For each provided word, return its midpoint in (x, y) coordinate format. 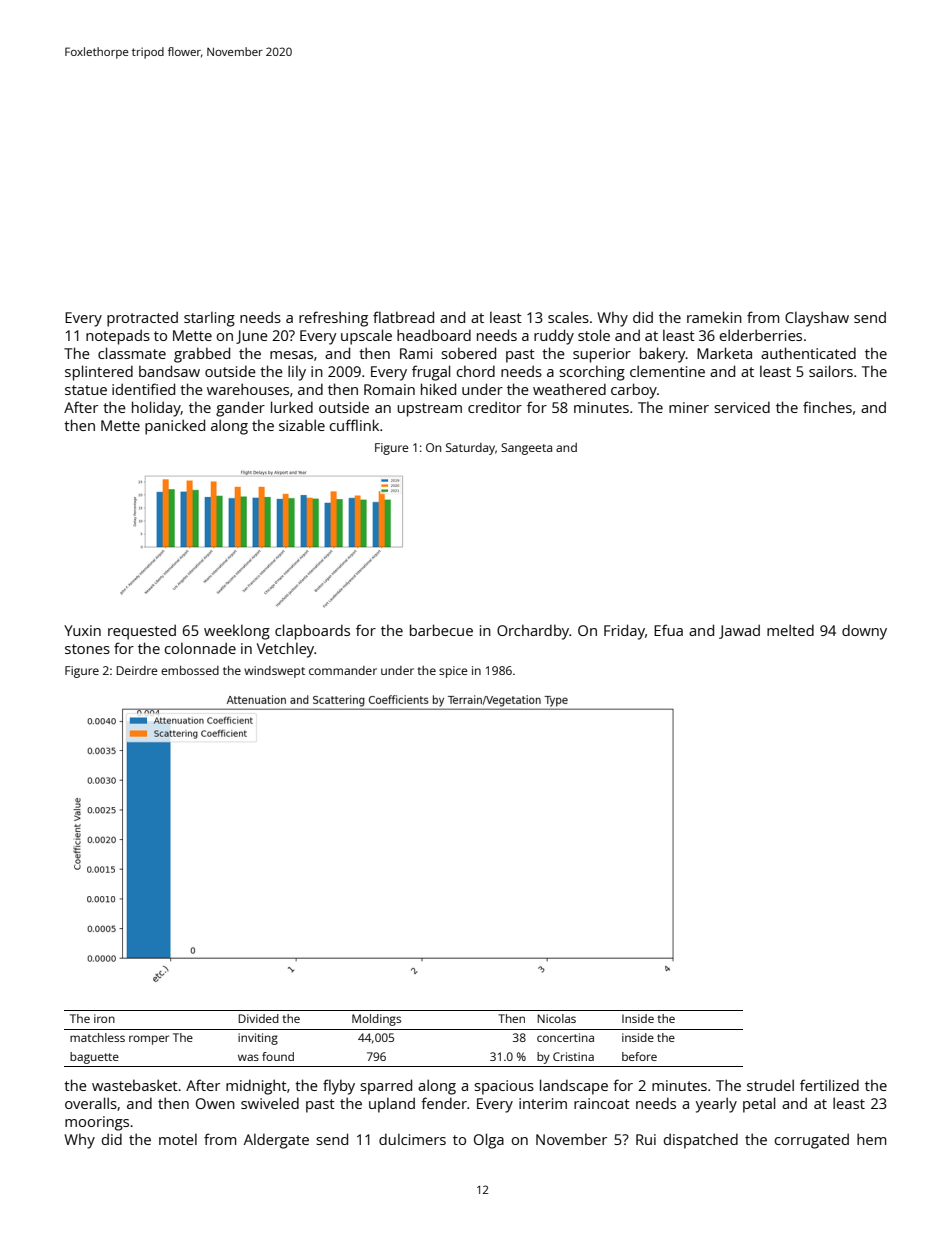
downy (864, 632)
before (639, 1056)
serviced (742, 407)
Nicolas (556, 1018)
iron (104, 1018)
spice (453, 672)
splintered (99, 373)
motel (178, 1139)
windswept (274, 672)
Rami (416, 353)
